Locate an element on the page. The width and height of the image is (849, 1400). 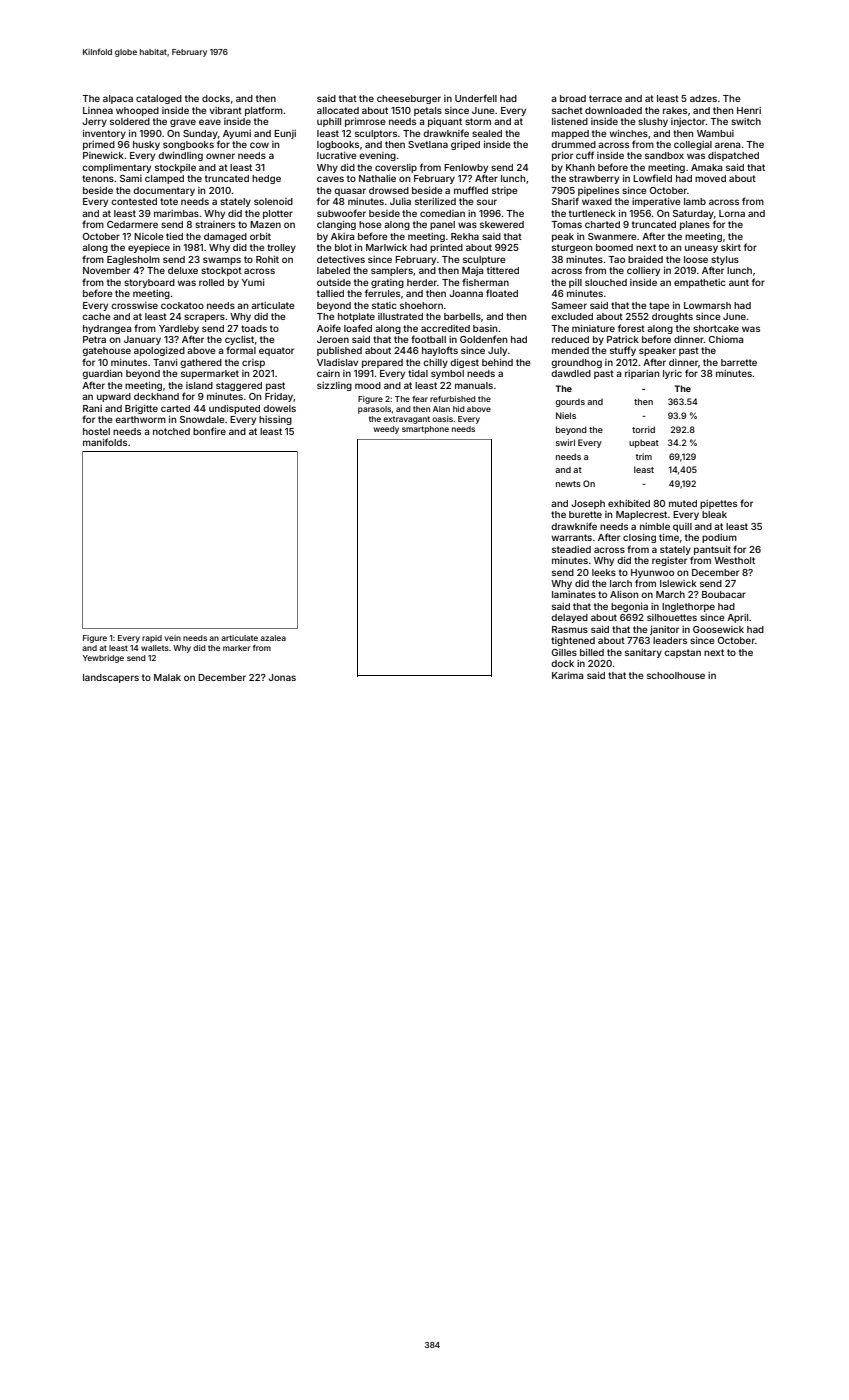
newts is located at coordinates (568, 484).
